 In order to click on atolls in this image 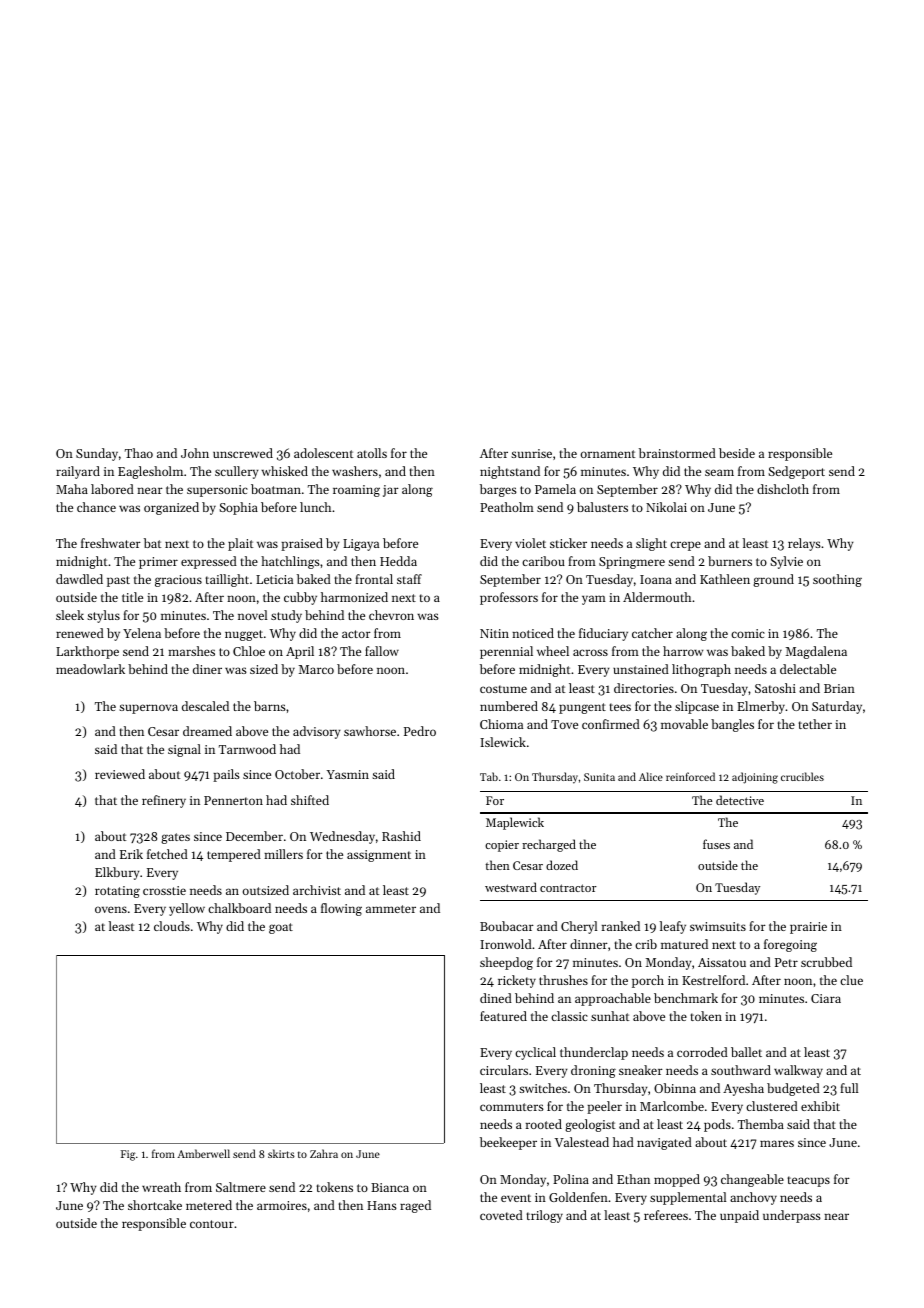, I will do `click(372, 453)`.
